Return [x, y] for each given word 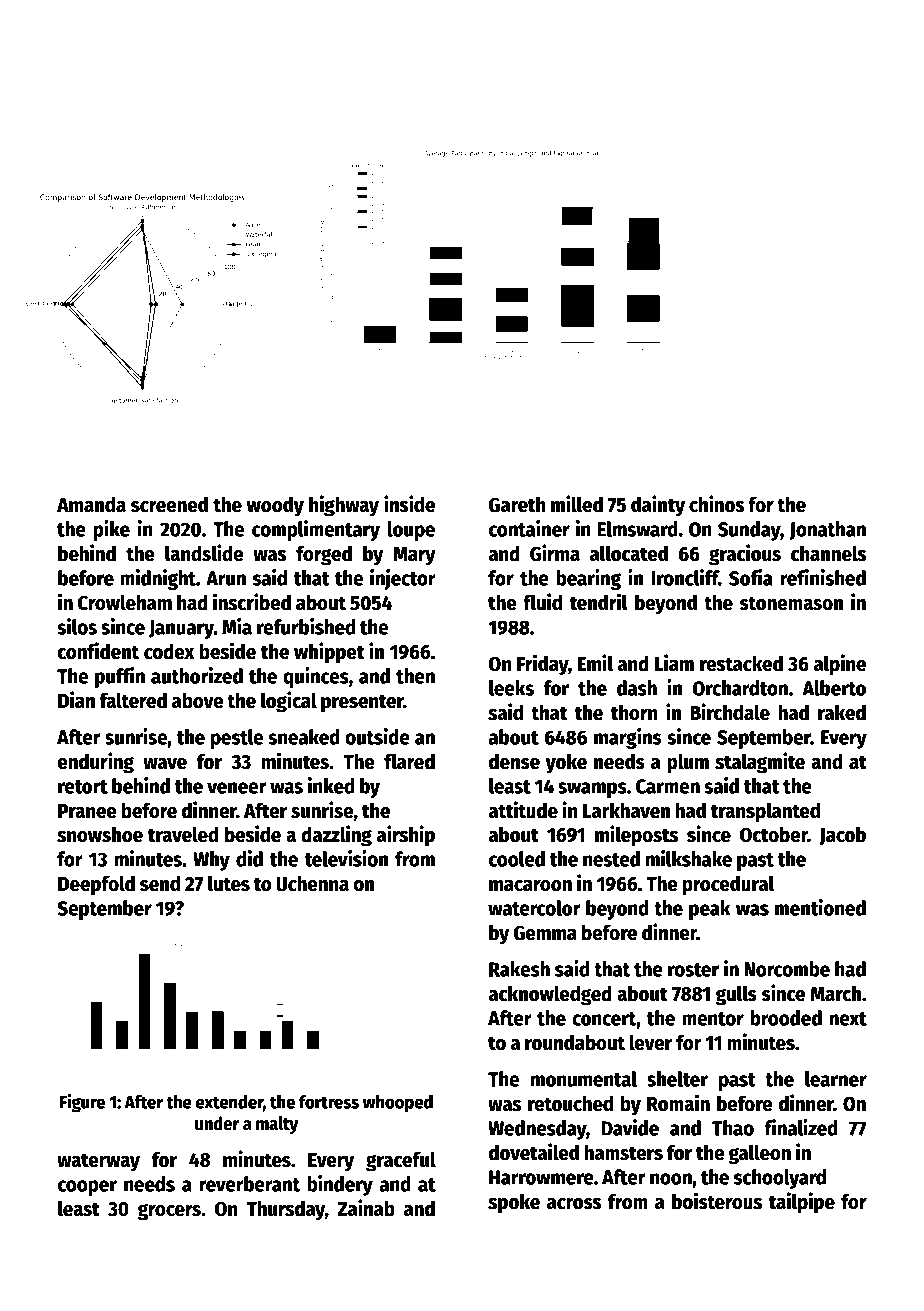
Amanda [91, 504]
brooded [786, 1018]
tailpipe [802, 1203]
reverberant [249, 1184]
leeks [511, 688]
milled [577, 504]
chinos [717, 504]
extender [229, 1102]
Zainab [366, 1208]
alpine [840, 665]
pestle [237, 739]
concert [604, 1019]
